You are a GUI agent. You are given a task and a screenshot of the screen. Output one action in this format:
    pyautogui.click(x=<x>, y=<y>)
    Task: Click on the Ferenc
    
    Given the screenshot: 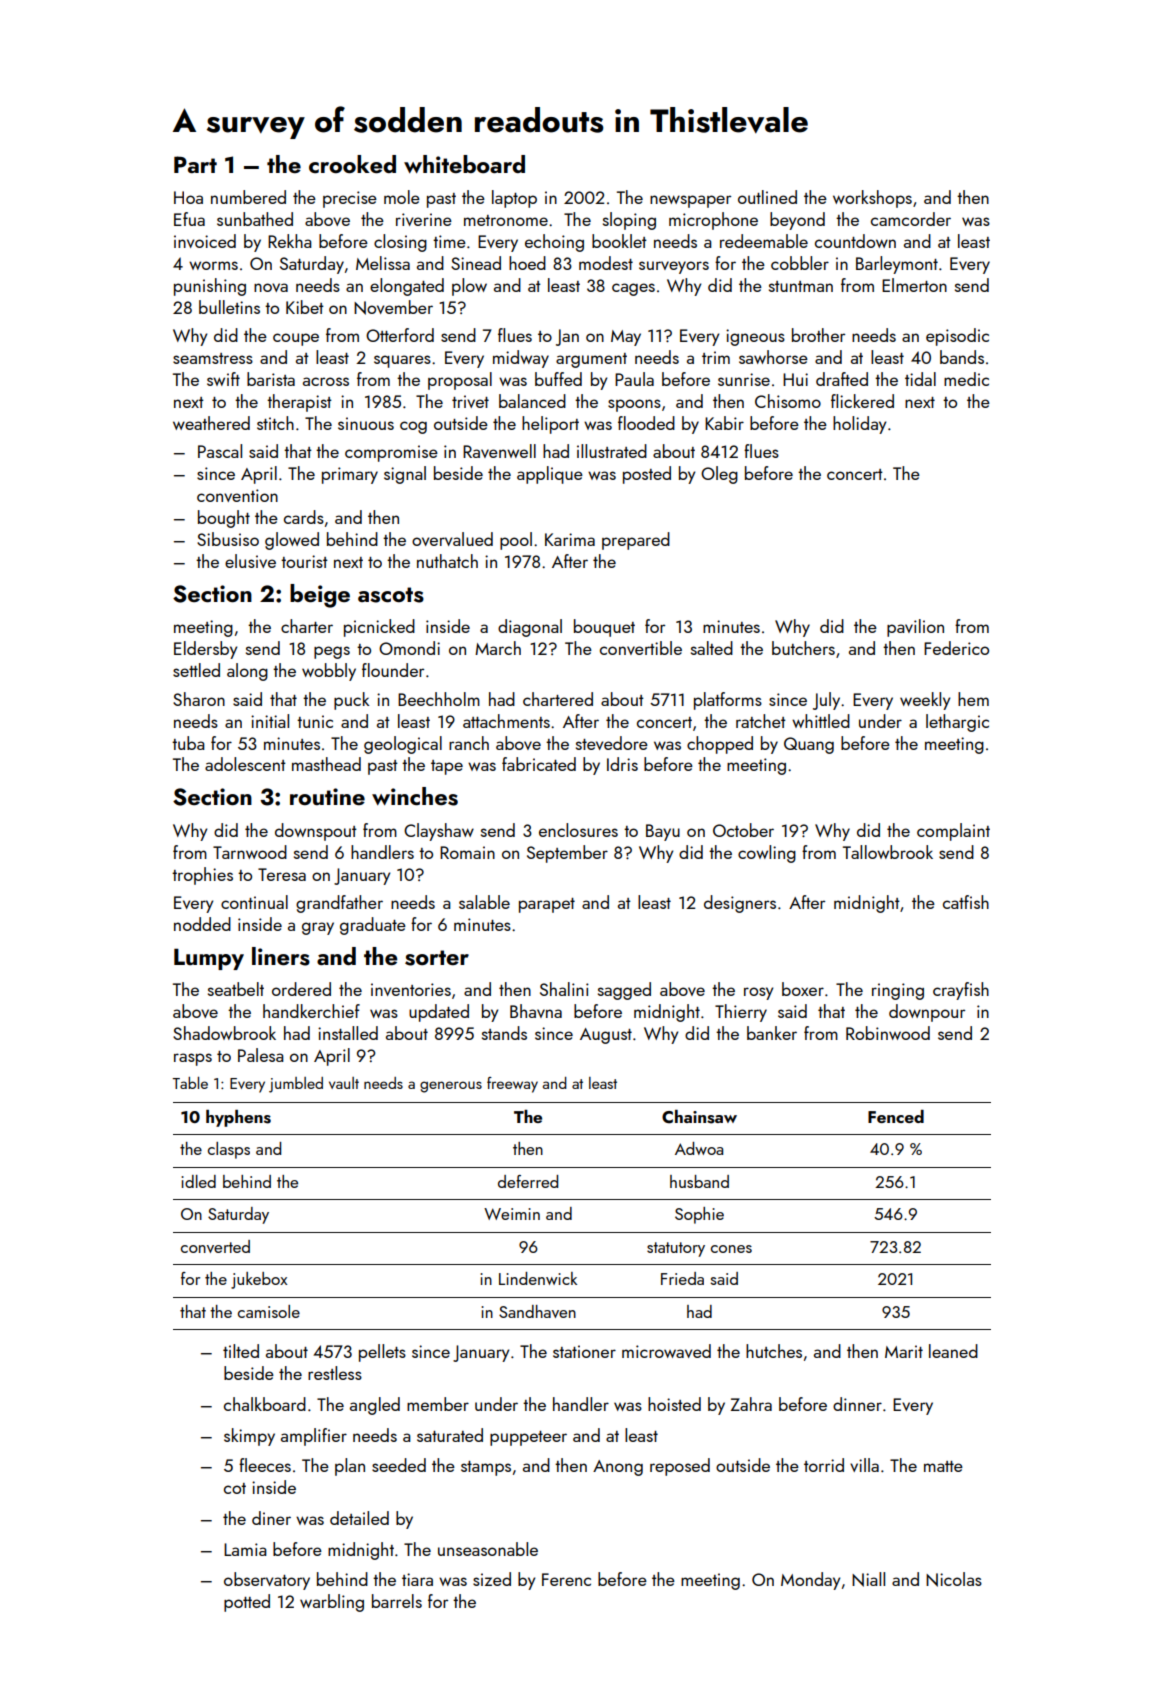 What is the action you would take?
    pyautogui.click(x=566, y=1579)
